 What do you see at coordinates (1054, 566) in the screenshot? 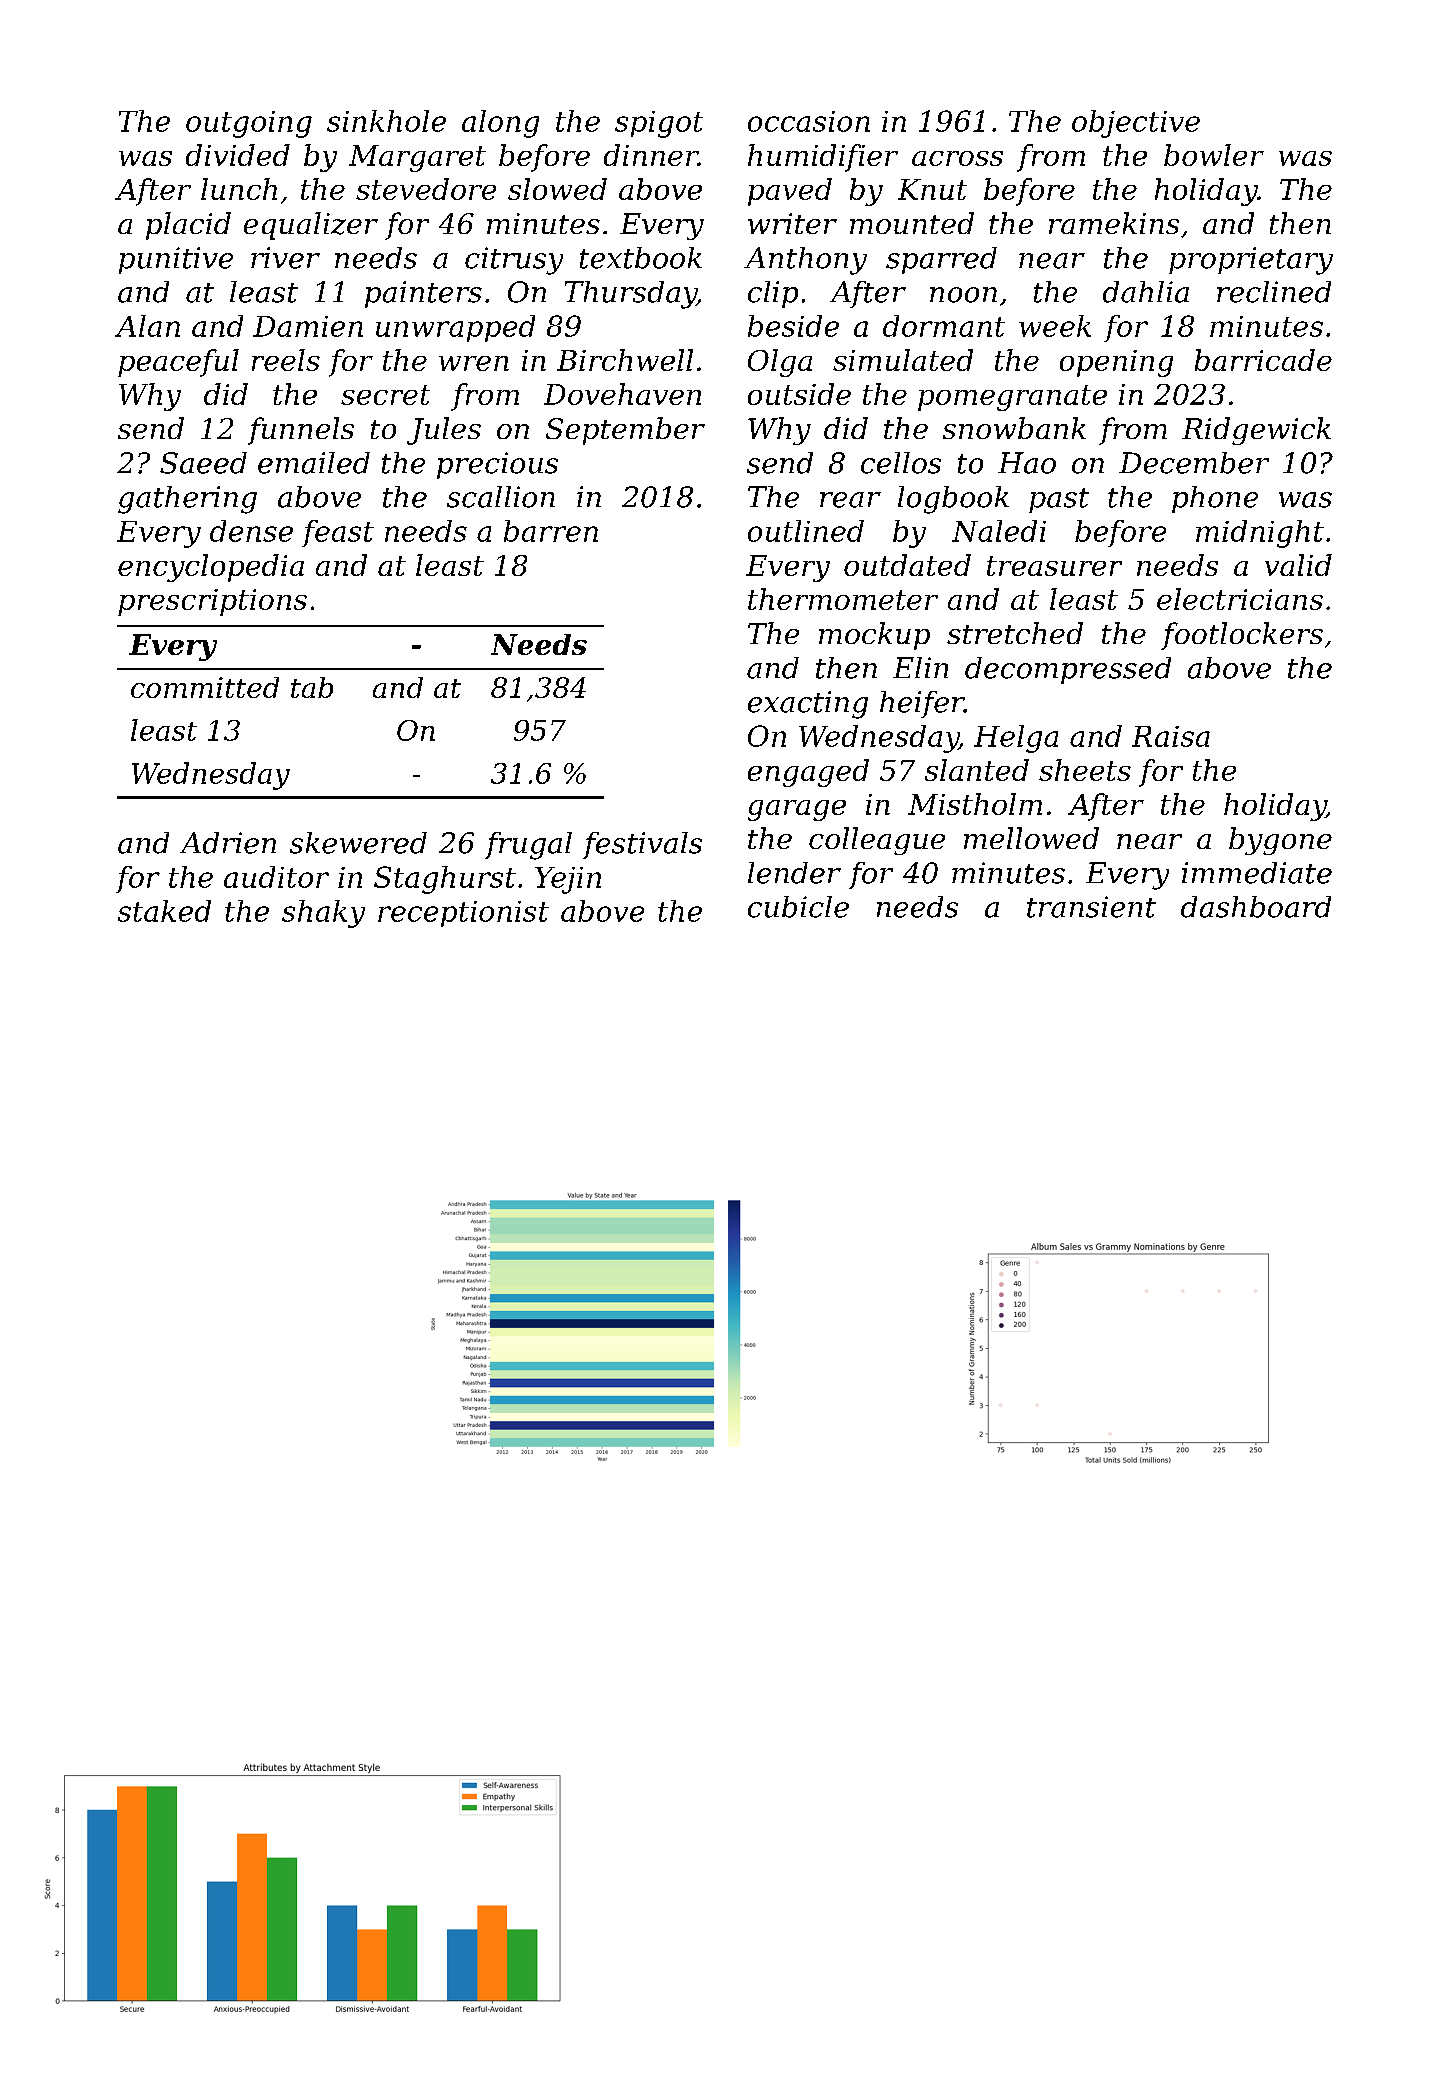
I see `treasurer` at bounding box center [1054, 566].
